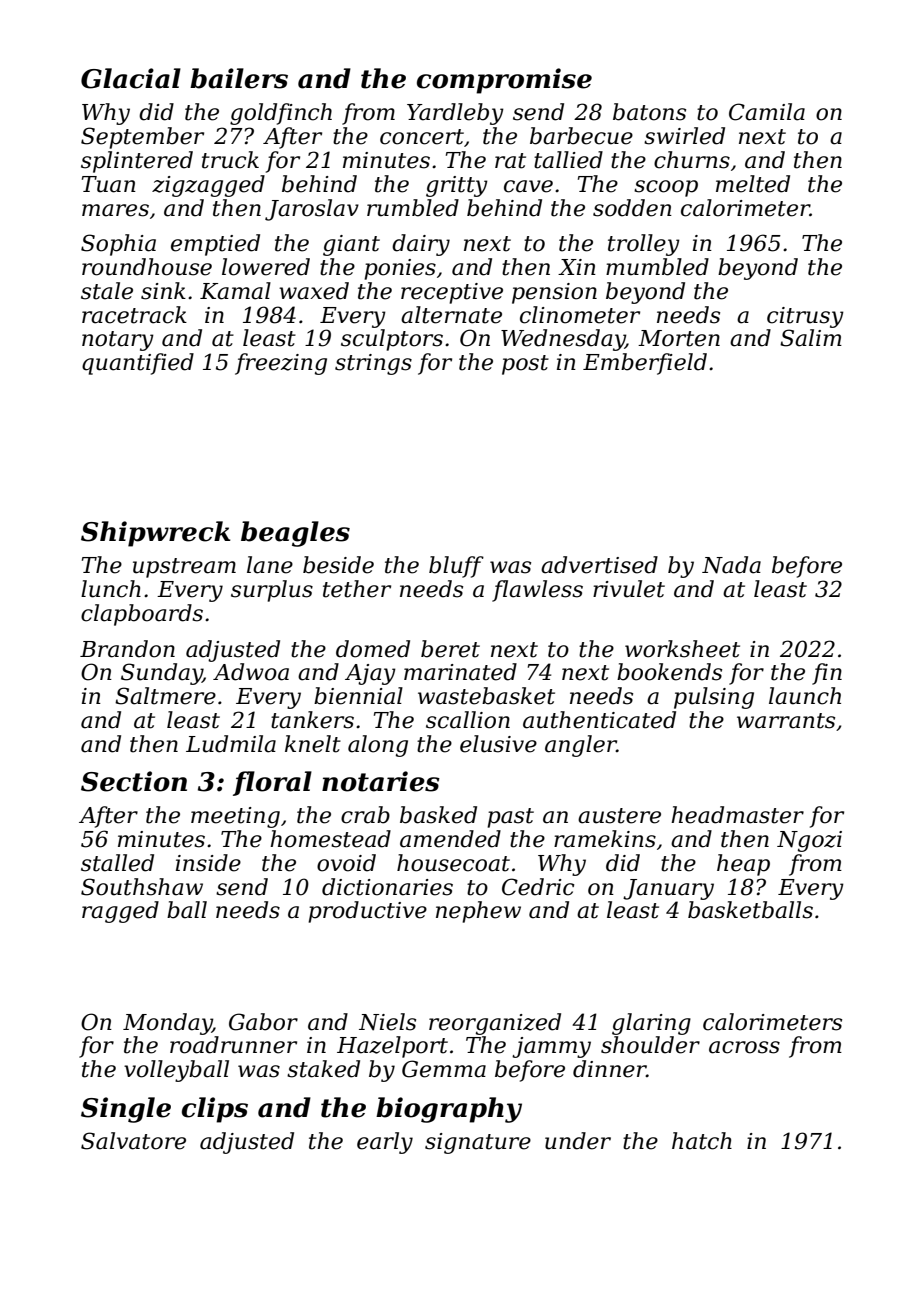 The image size is (924, 1311). Describe the element at coordinates (251, 672) in the page. I see `Adwoa` at that location.
